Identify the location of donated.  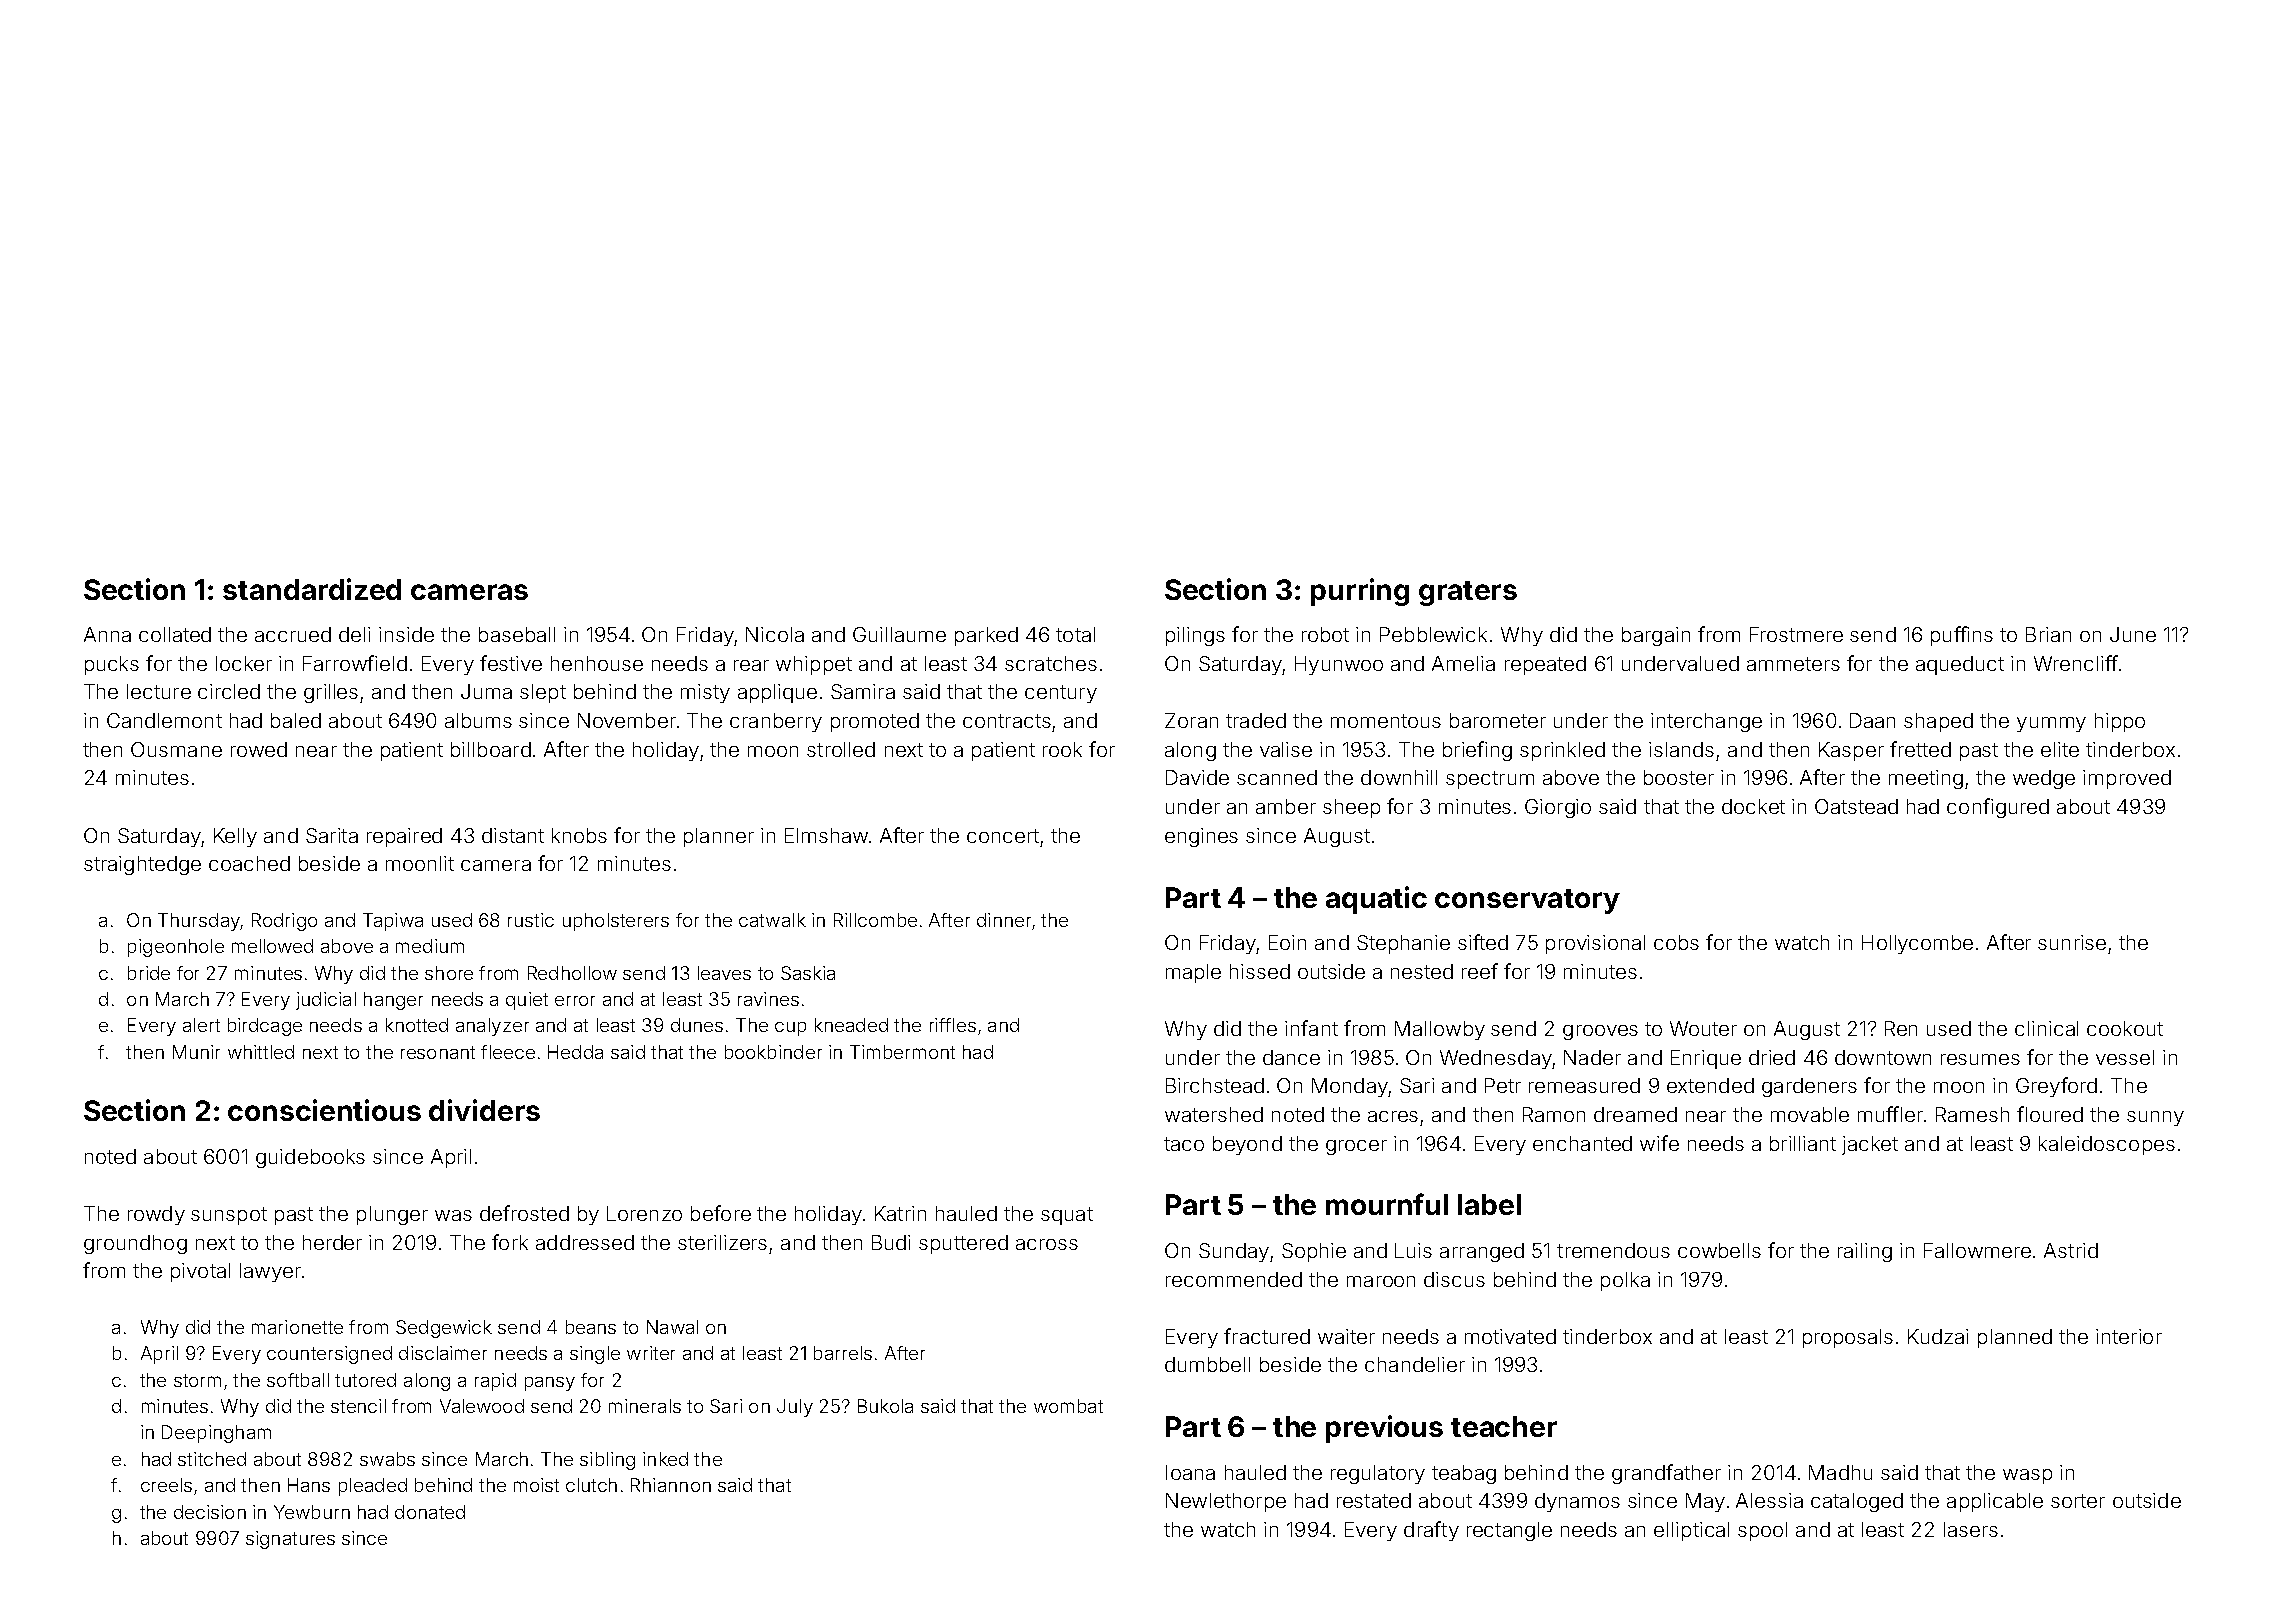
(430, 1512).
